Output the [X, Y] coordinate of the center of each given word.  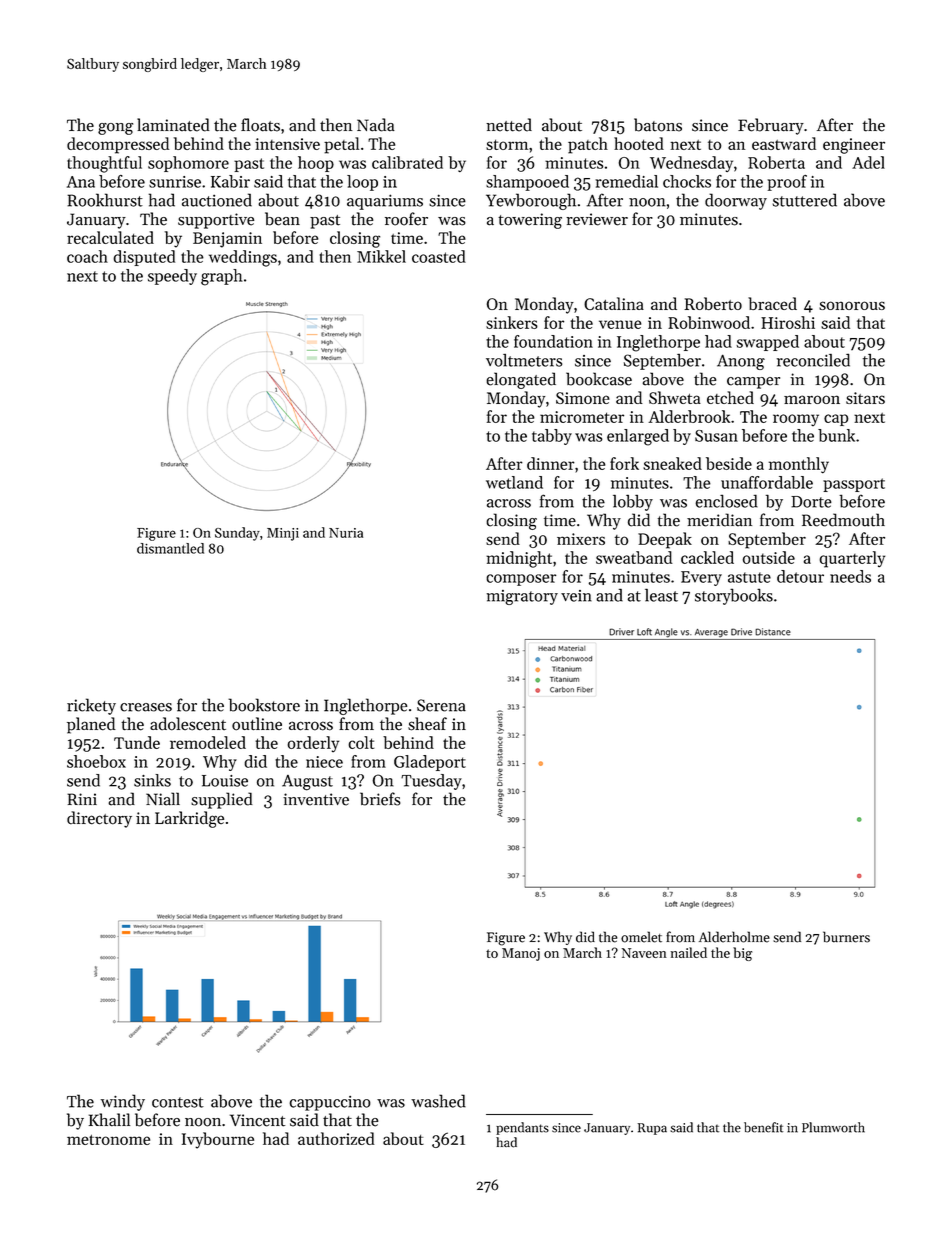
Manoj [521, 954]
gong [115, 129]
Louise [225, 781]
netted [509, 125]
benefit [763, 1127]
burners [846, 937]
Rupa [652, 1129]
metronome [108, 1139]
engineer [854, 146]
